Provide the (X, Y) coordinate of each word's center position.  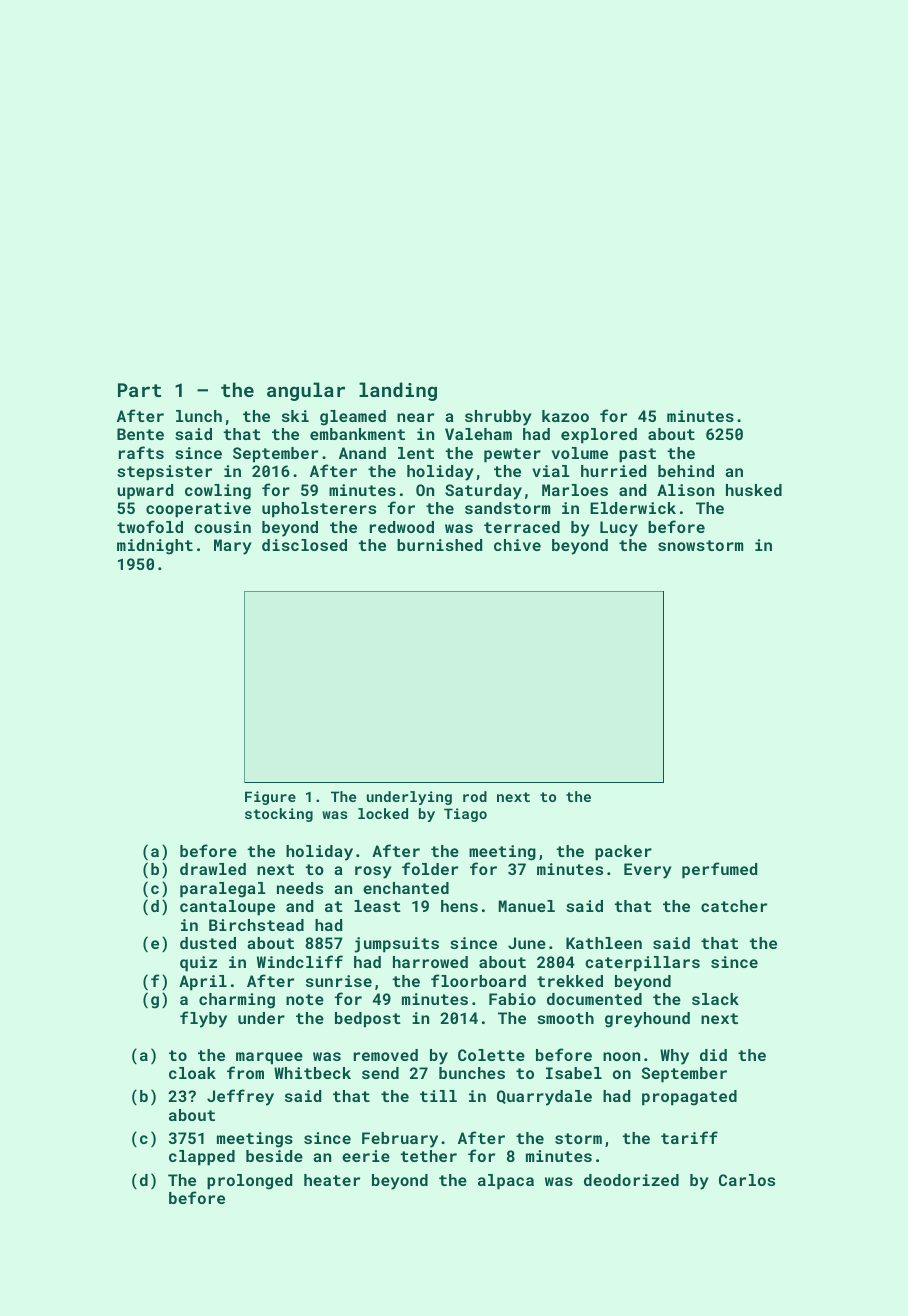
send (380, 1073)
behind (686, 471)
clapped (202, 1158)
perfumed (719, 870)
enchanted (406, 888)
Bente (140, 434)
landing (398, 391)
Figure (270, 798)
